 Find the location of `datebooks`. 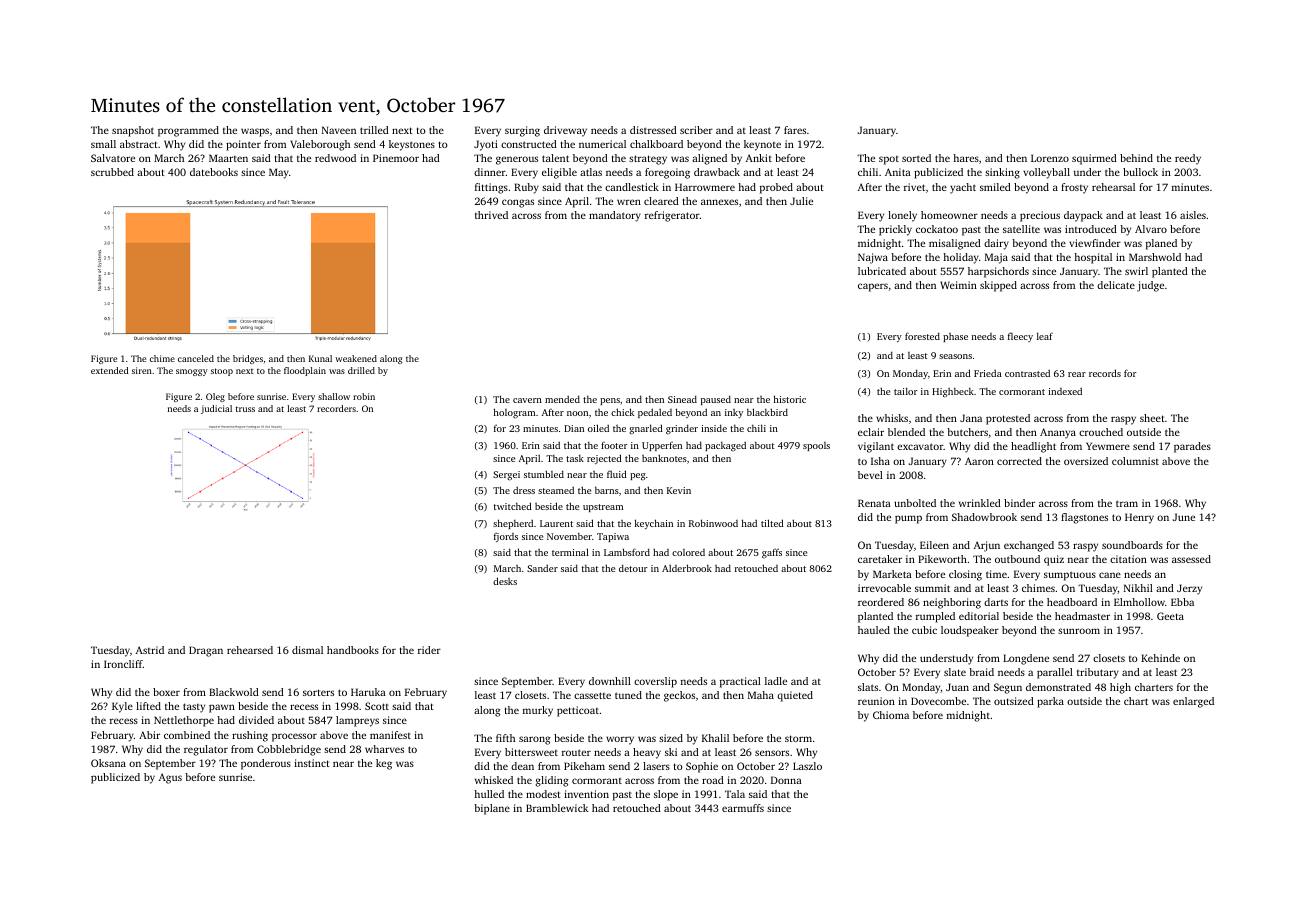

datebooks is located at coordinates (214, 172).
